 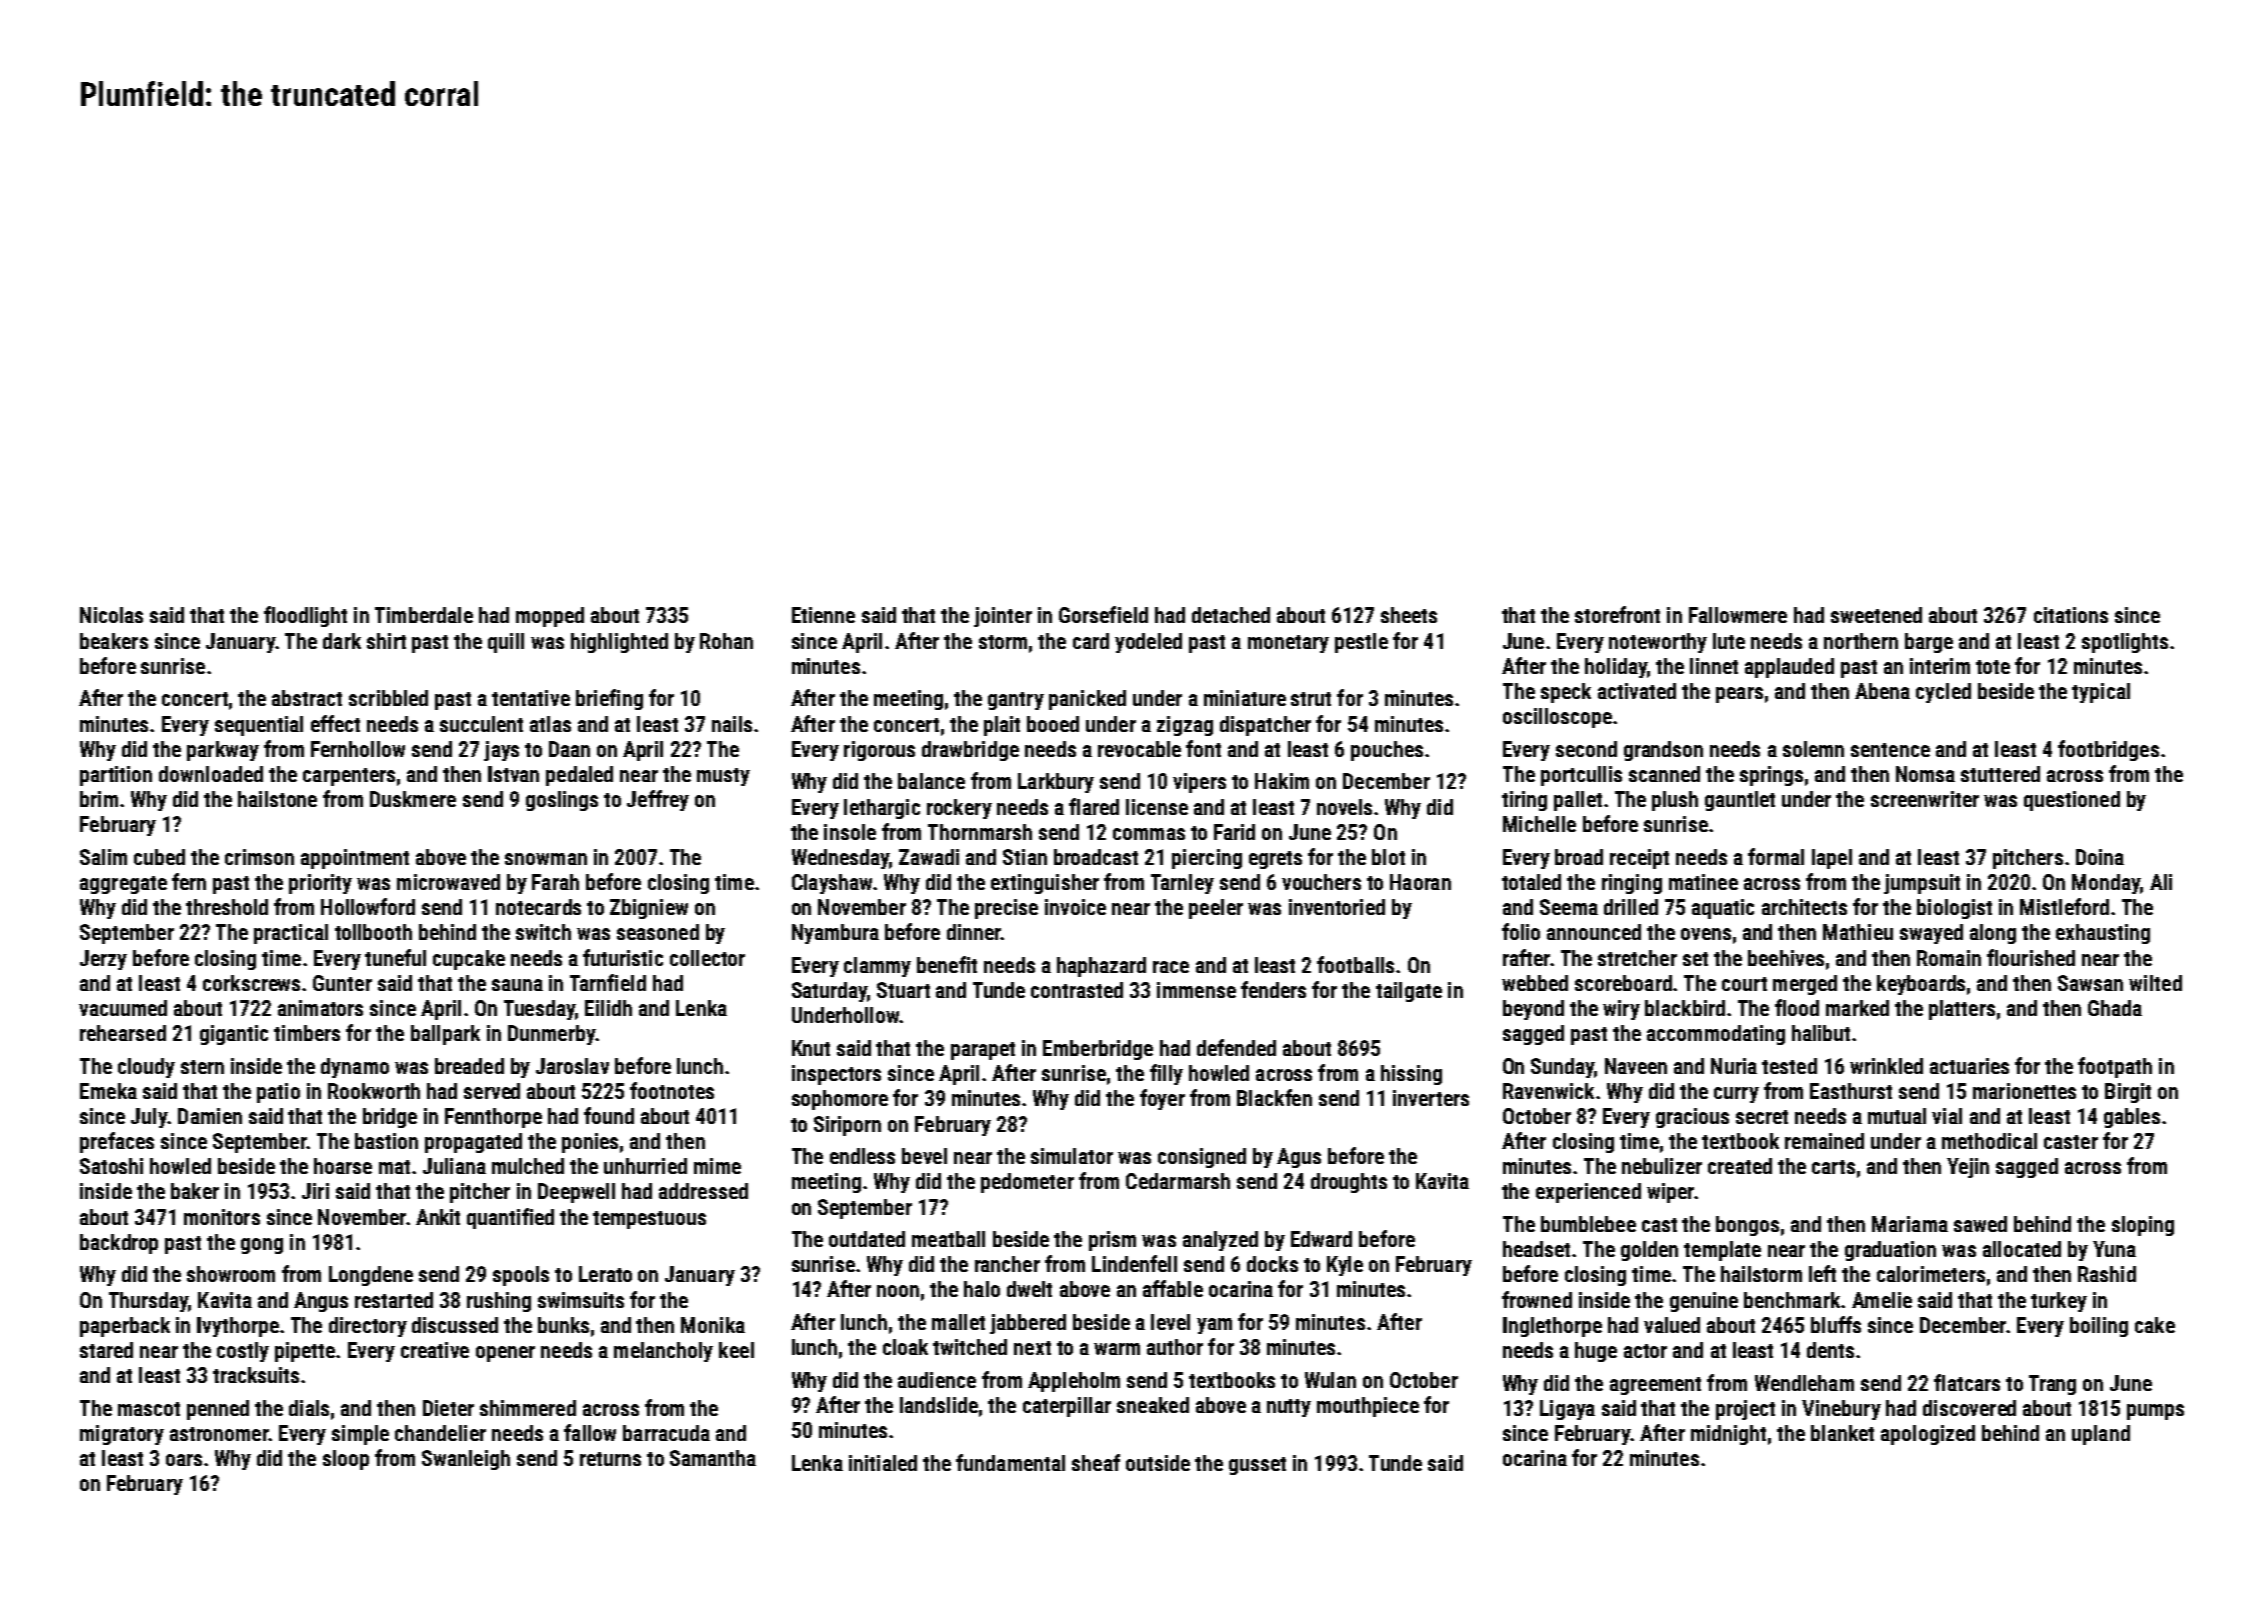 What do you see at coordinates (2064, 906) in the page?
I see `Mistleford` at bounding box center [2064, 906].
